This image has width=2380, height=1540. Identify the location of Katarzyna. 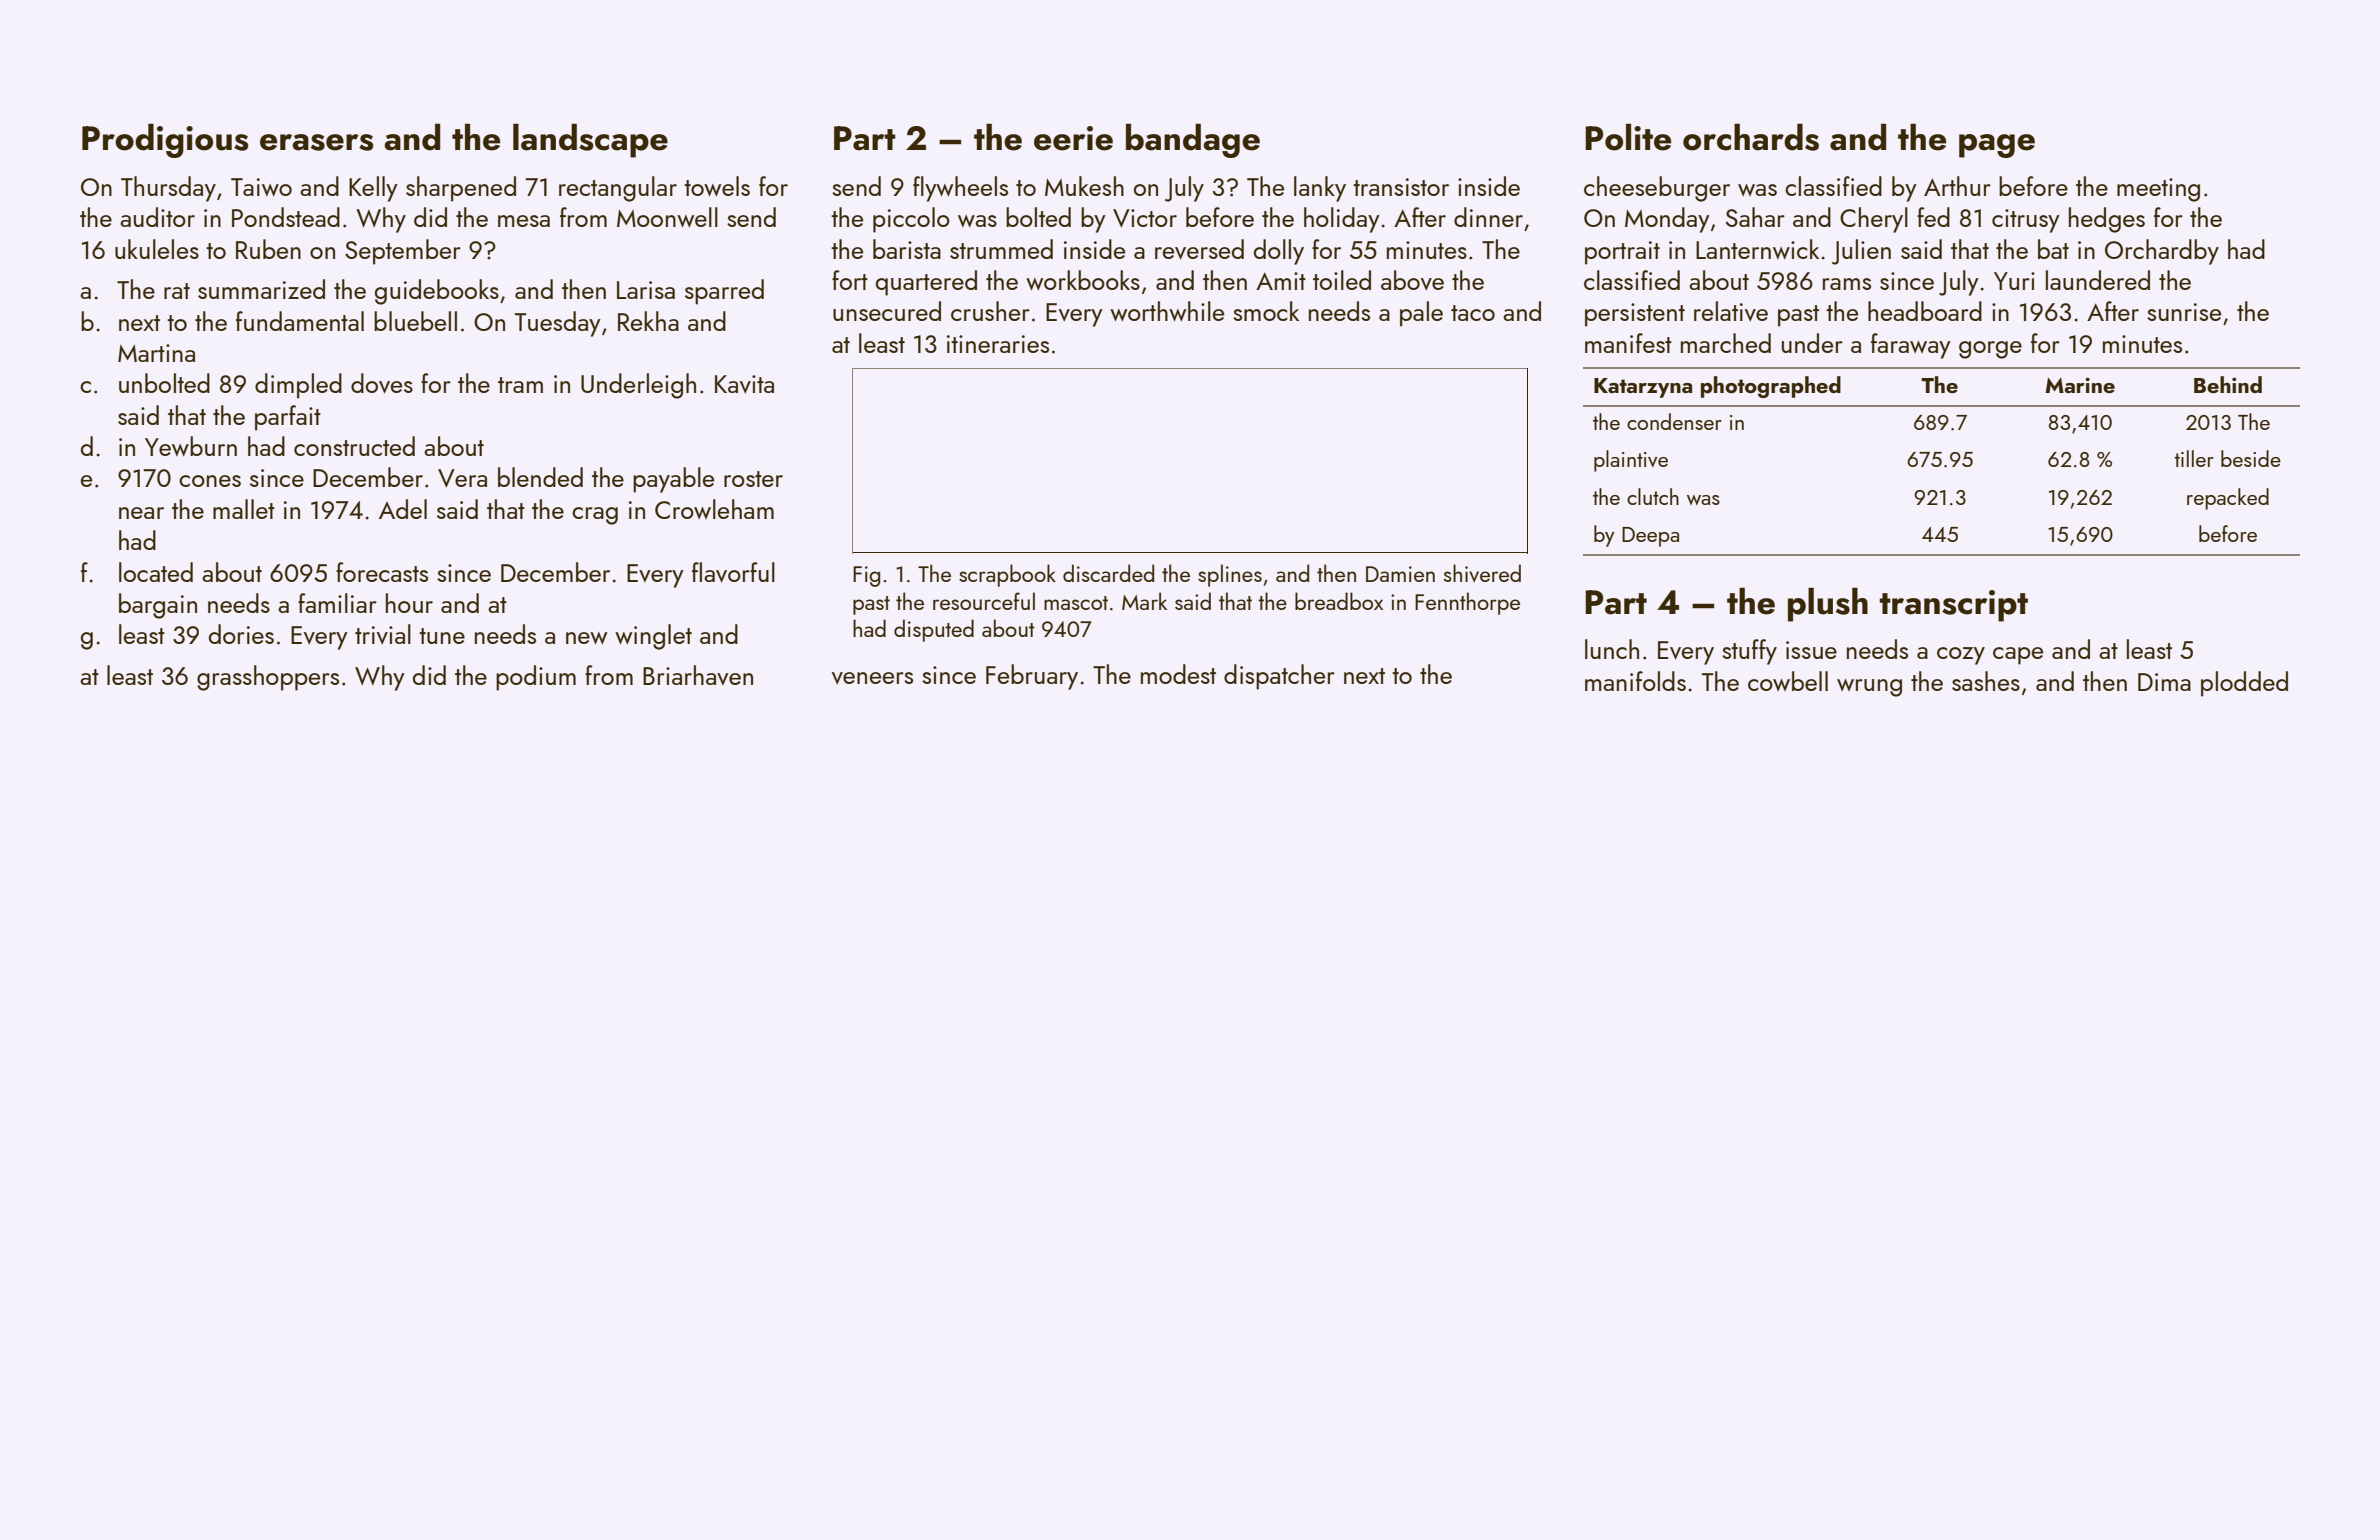
(1643, 388).
